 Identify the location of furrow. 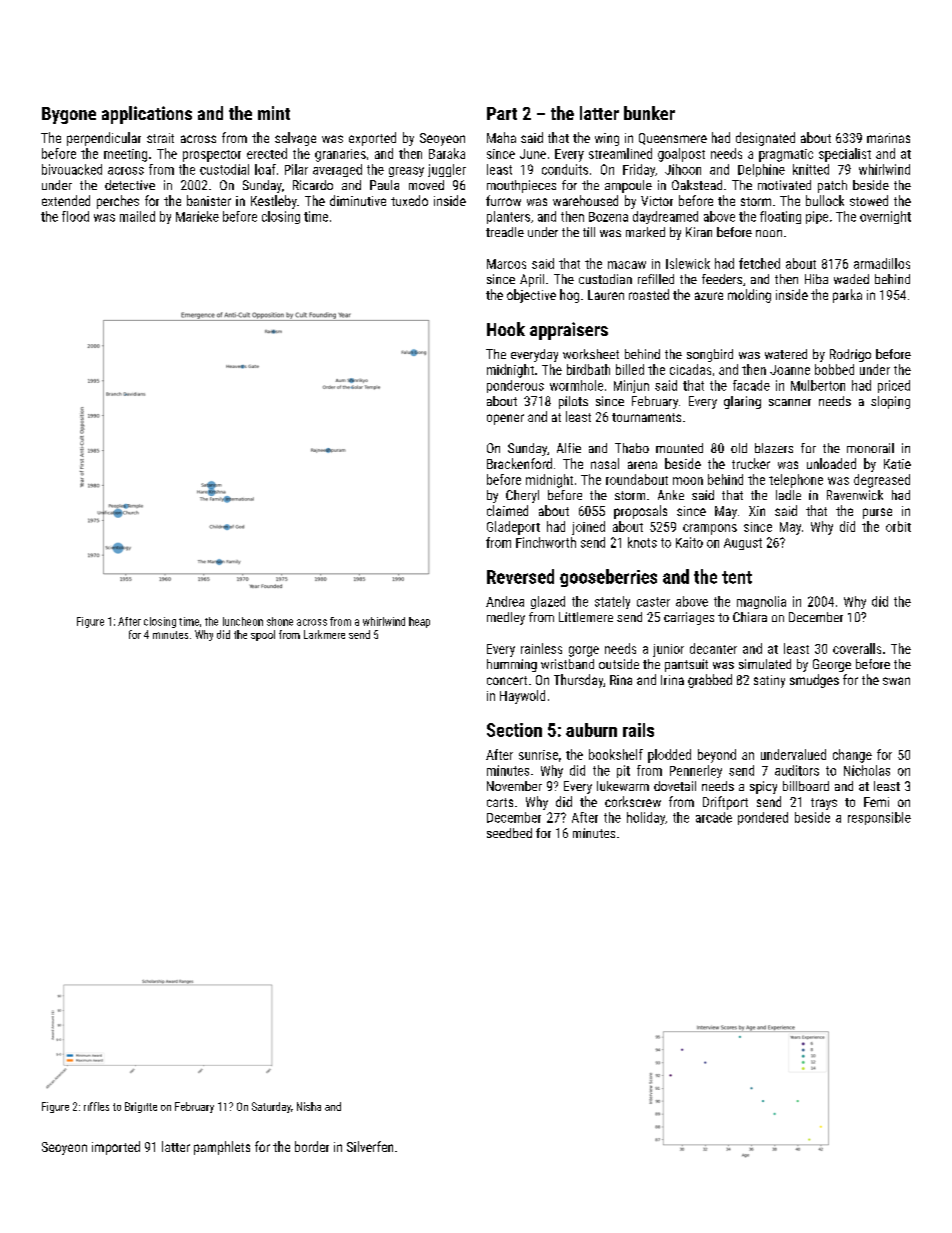
(503, 200).
